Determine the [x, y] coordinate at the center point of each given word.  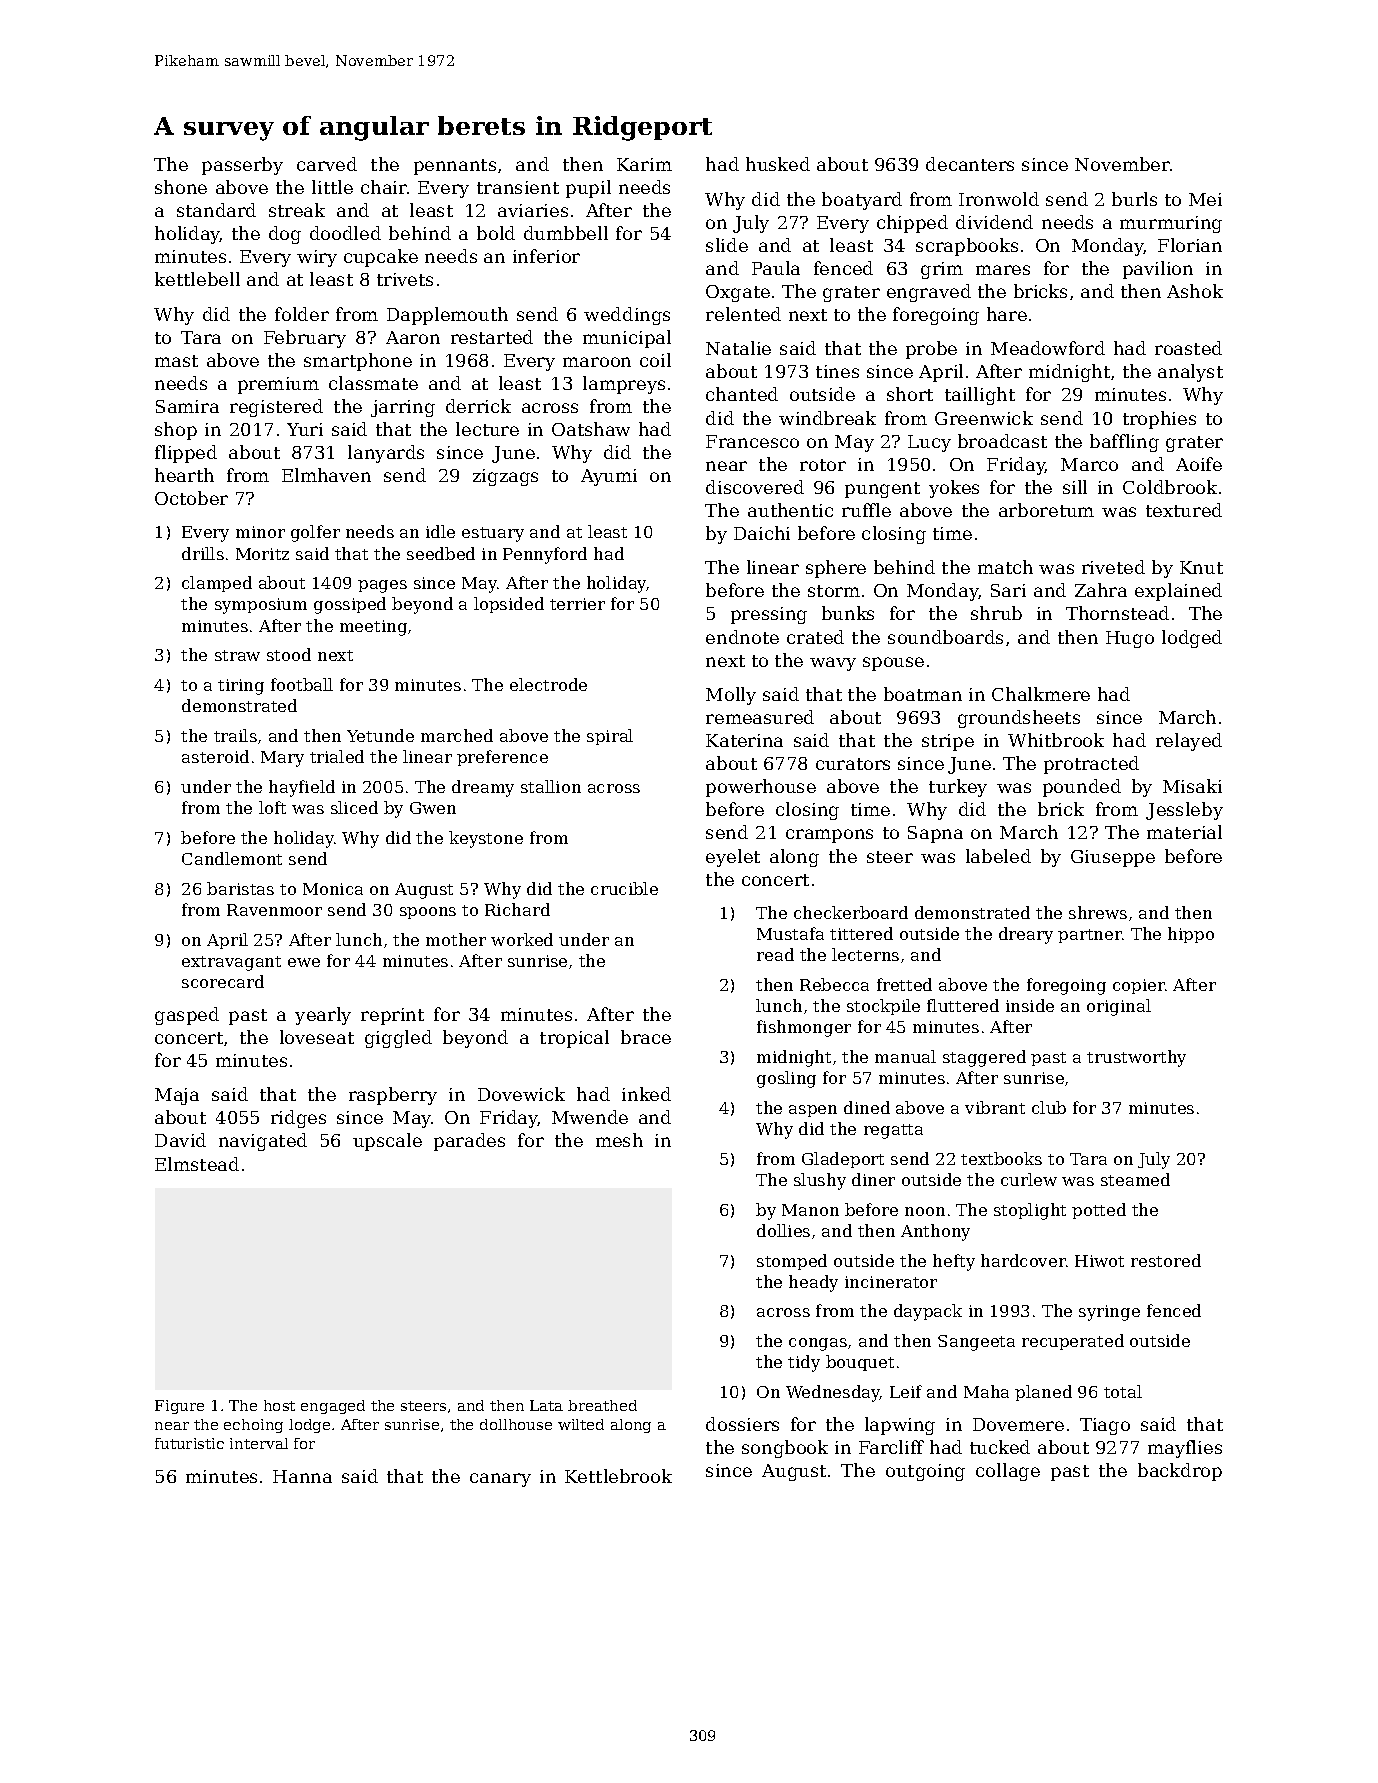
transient [518, 187]
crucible [624, 888]
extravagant [231, 963]
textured [1184, 510]
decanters [970, 164]
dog [285, 235]
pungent [882, 490]
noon [925, 1211]
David [180, 1140]
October [191, 498]
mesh [619, 1140]
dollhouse [516, 1424]
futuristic [189, 1443]
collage [1008, 1472]
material [1184, 832]
